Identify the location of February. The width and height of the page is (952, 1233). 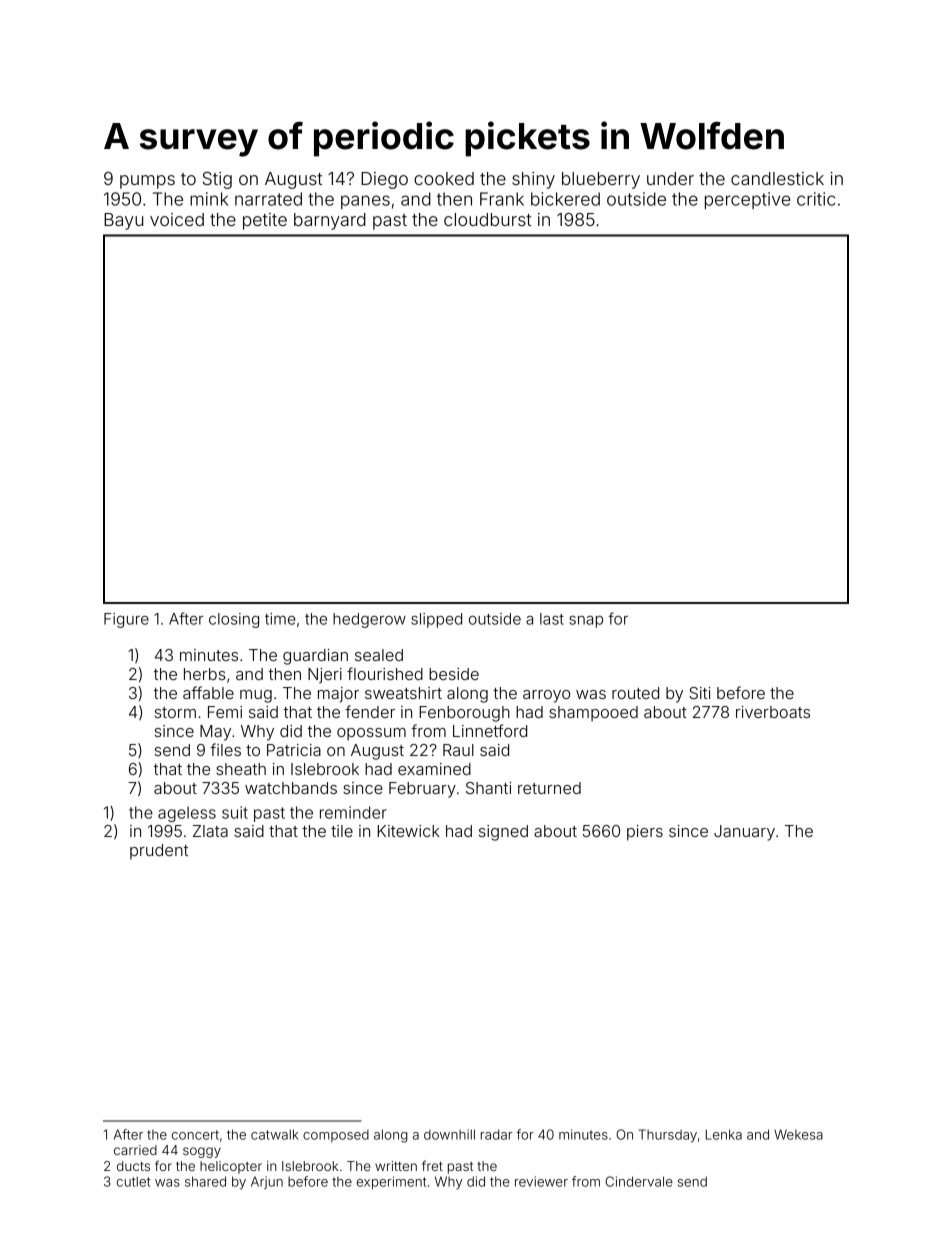
(422, 790).
